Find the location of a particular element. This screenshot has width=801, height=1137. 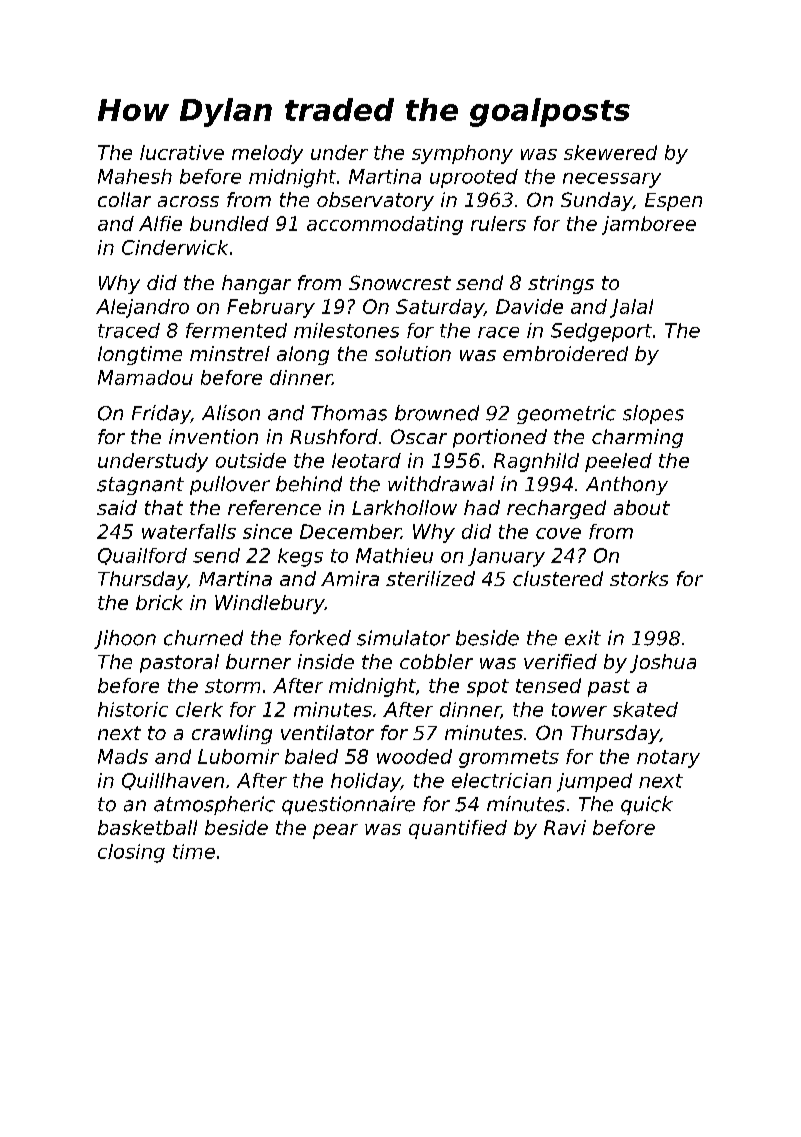

reference is located at coordinates (274, 507).
